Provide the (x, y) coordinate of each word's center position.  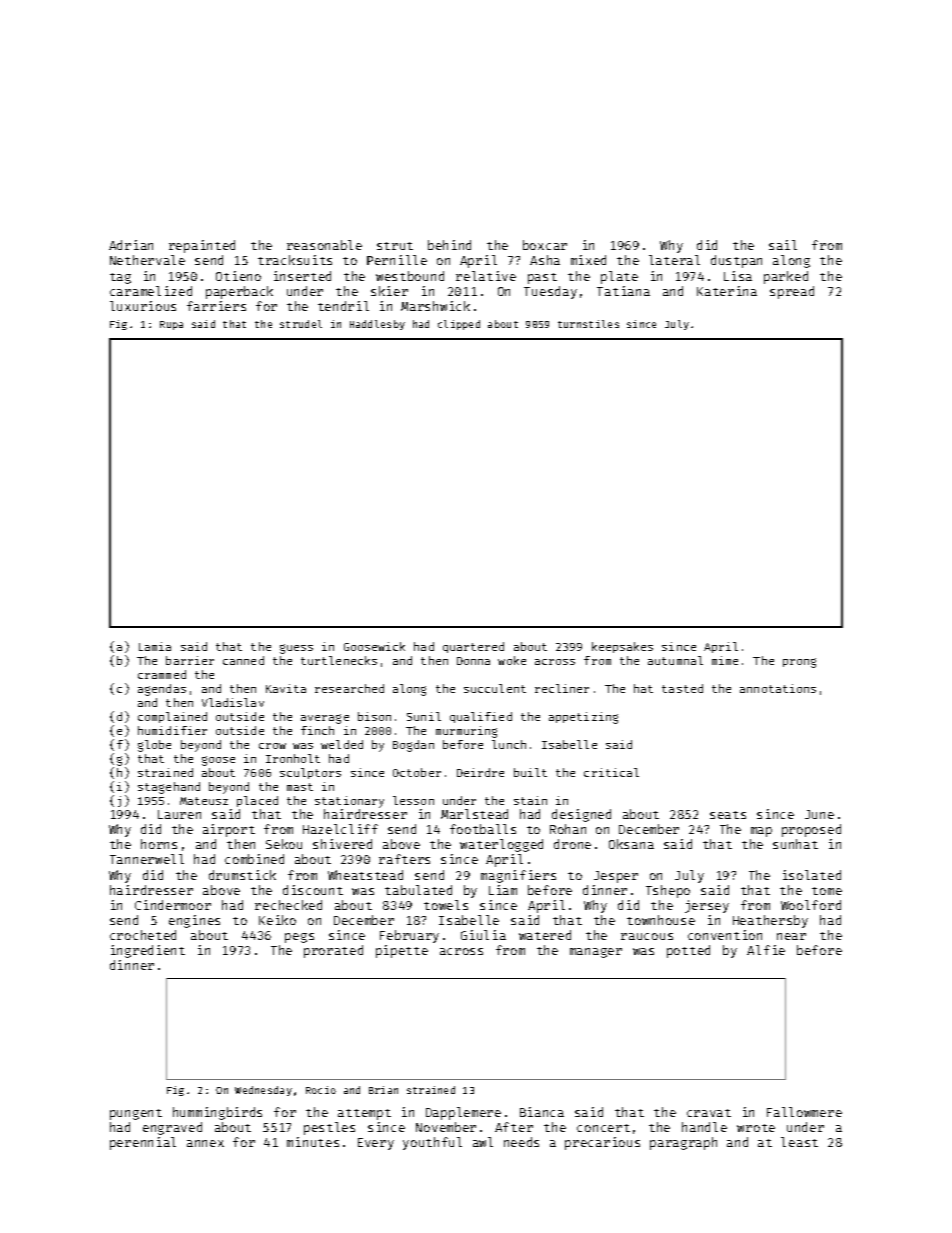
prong (799, 663)
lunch (509, 744)
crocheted (143, 935)
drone (572, 844)
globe (154, 746)
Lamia (155, 646)
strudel (301, 324)
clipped (459, 325)
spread (792, 292)
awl (483, 1142)
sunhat (795, 844)
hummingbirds (217, 1113)
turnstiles (588, 324)
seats (728, 815)
